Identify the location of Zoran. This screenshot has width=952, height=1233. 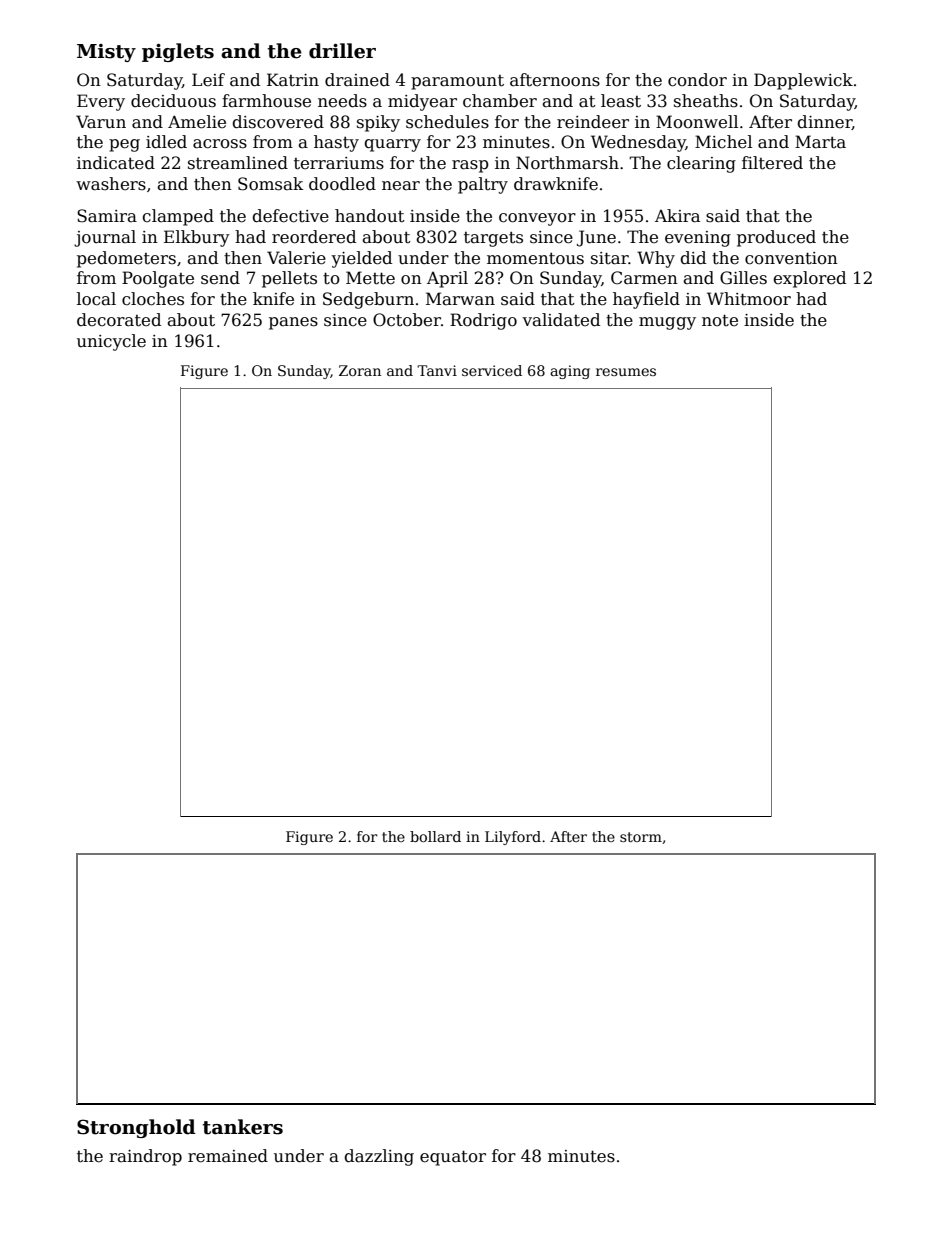
(360, 370).
